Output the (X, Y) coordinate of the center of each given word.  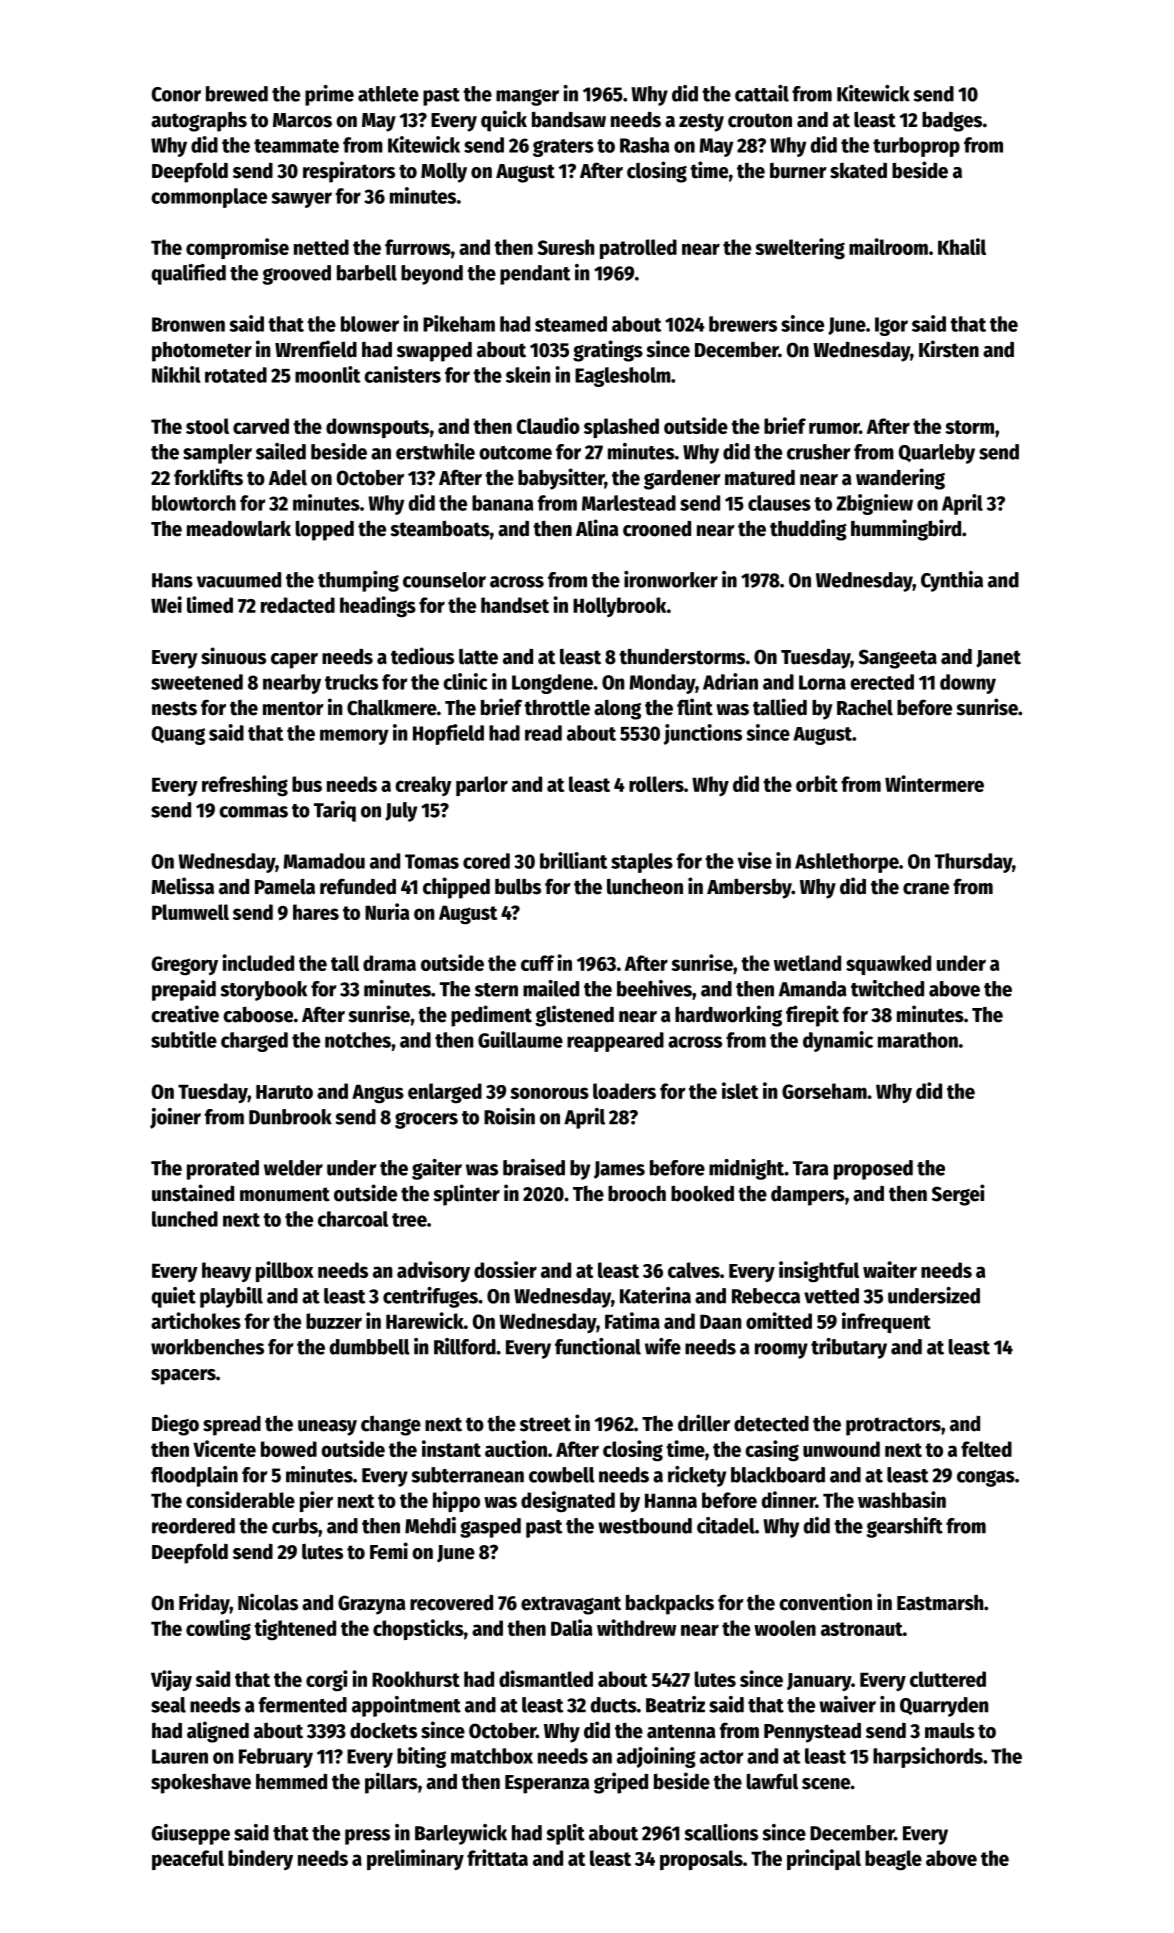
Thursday (973, 863)
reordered (193, 1526)
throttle (557, 708)
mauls (950, 1731)
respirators (349, 172)
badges (952, 121)
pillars (391, 1783)
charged (254, 1042)
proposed (873, 1170)
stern (496, 990)
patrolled (638, 249)
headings (378, 607)
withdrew (636, 1627)
